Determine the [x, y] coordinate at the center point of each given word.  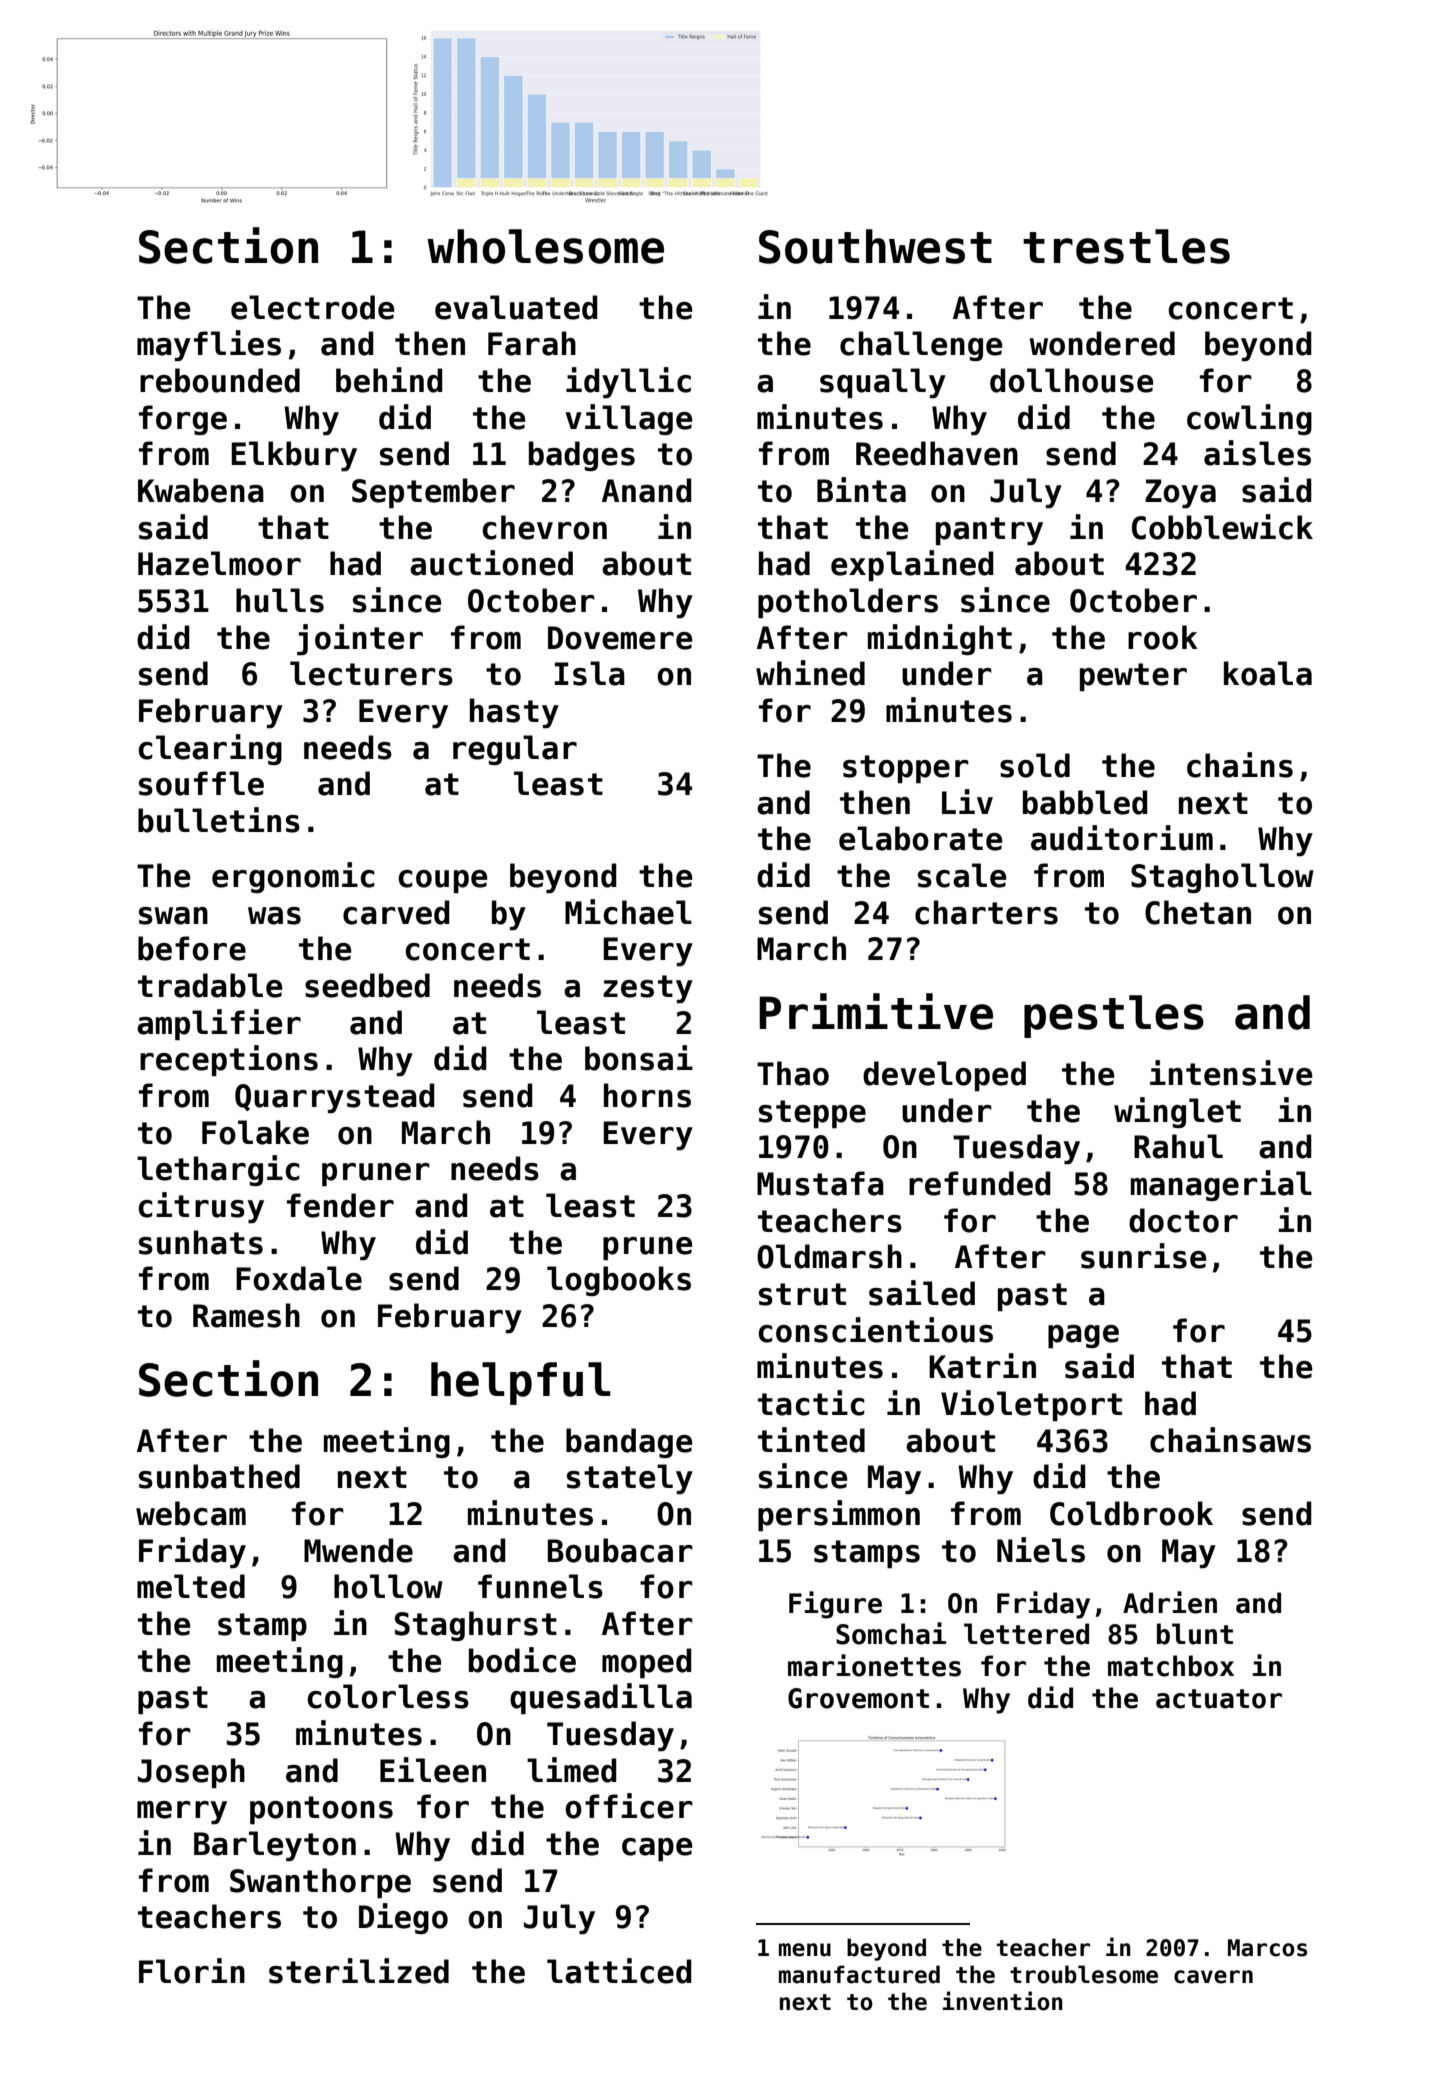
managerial [1221, 1185]
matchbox [1171, 1666]
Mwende [358, 1550]
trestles [1126, 246]
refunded [980, 1183]
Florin [192, 1971]
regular [515, 750]
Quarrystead [335, 1098]
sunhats [201, 1242]
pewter [1133, 677]
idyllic [628, 382]
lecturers [371, 673]
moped [647, 1663]
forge [183, 420]
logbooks [619, 1281]
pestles [1114, 1016]
